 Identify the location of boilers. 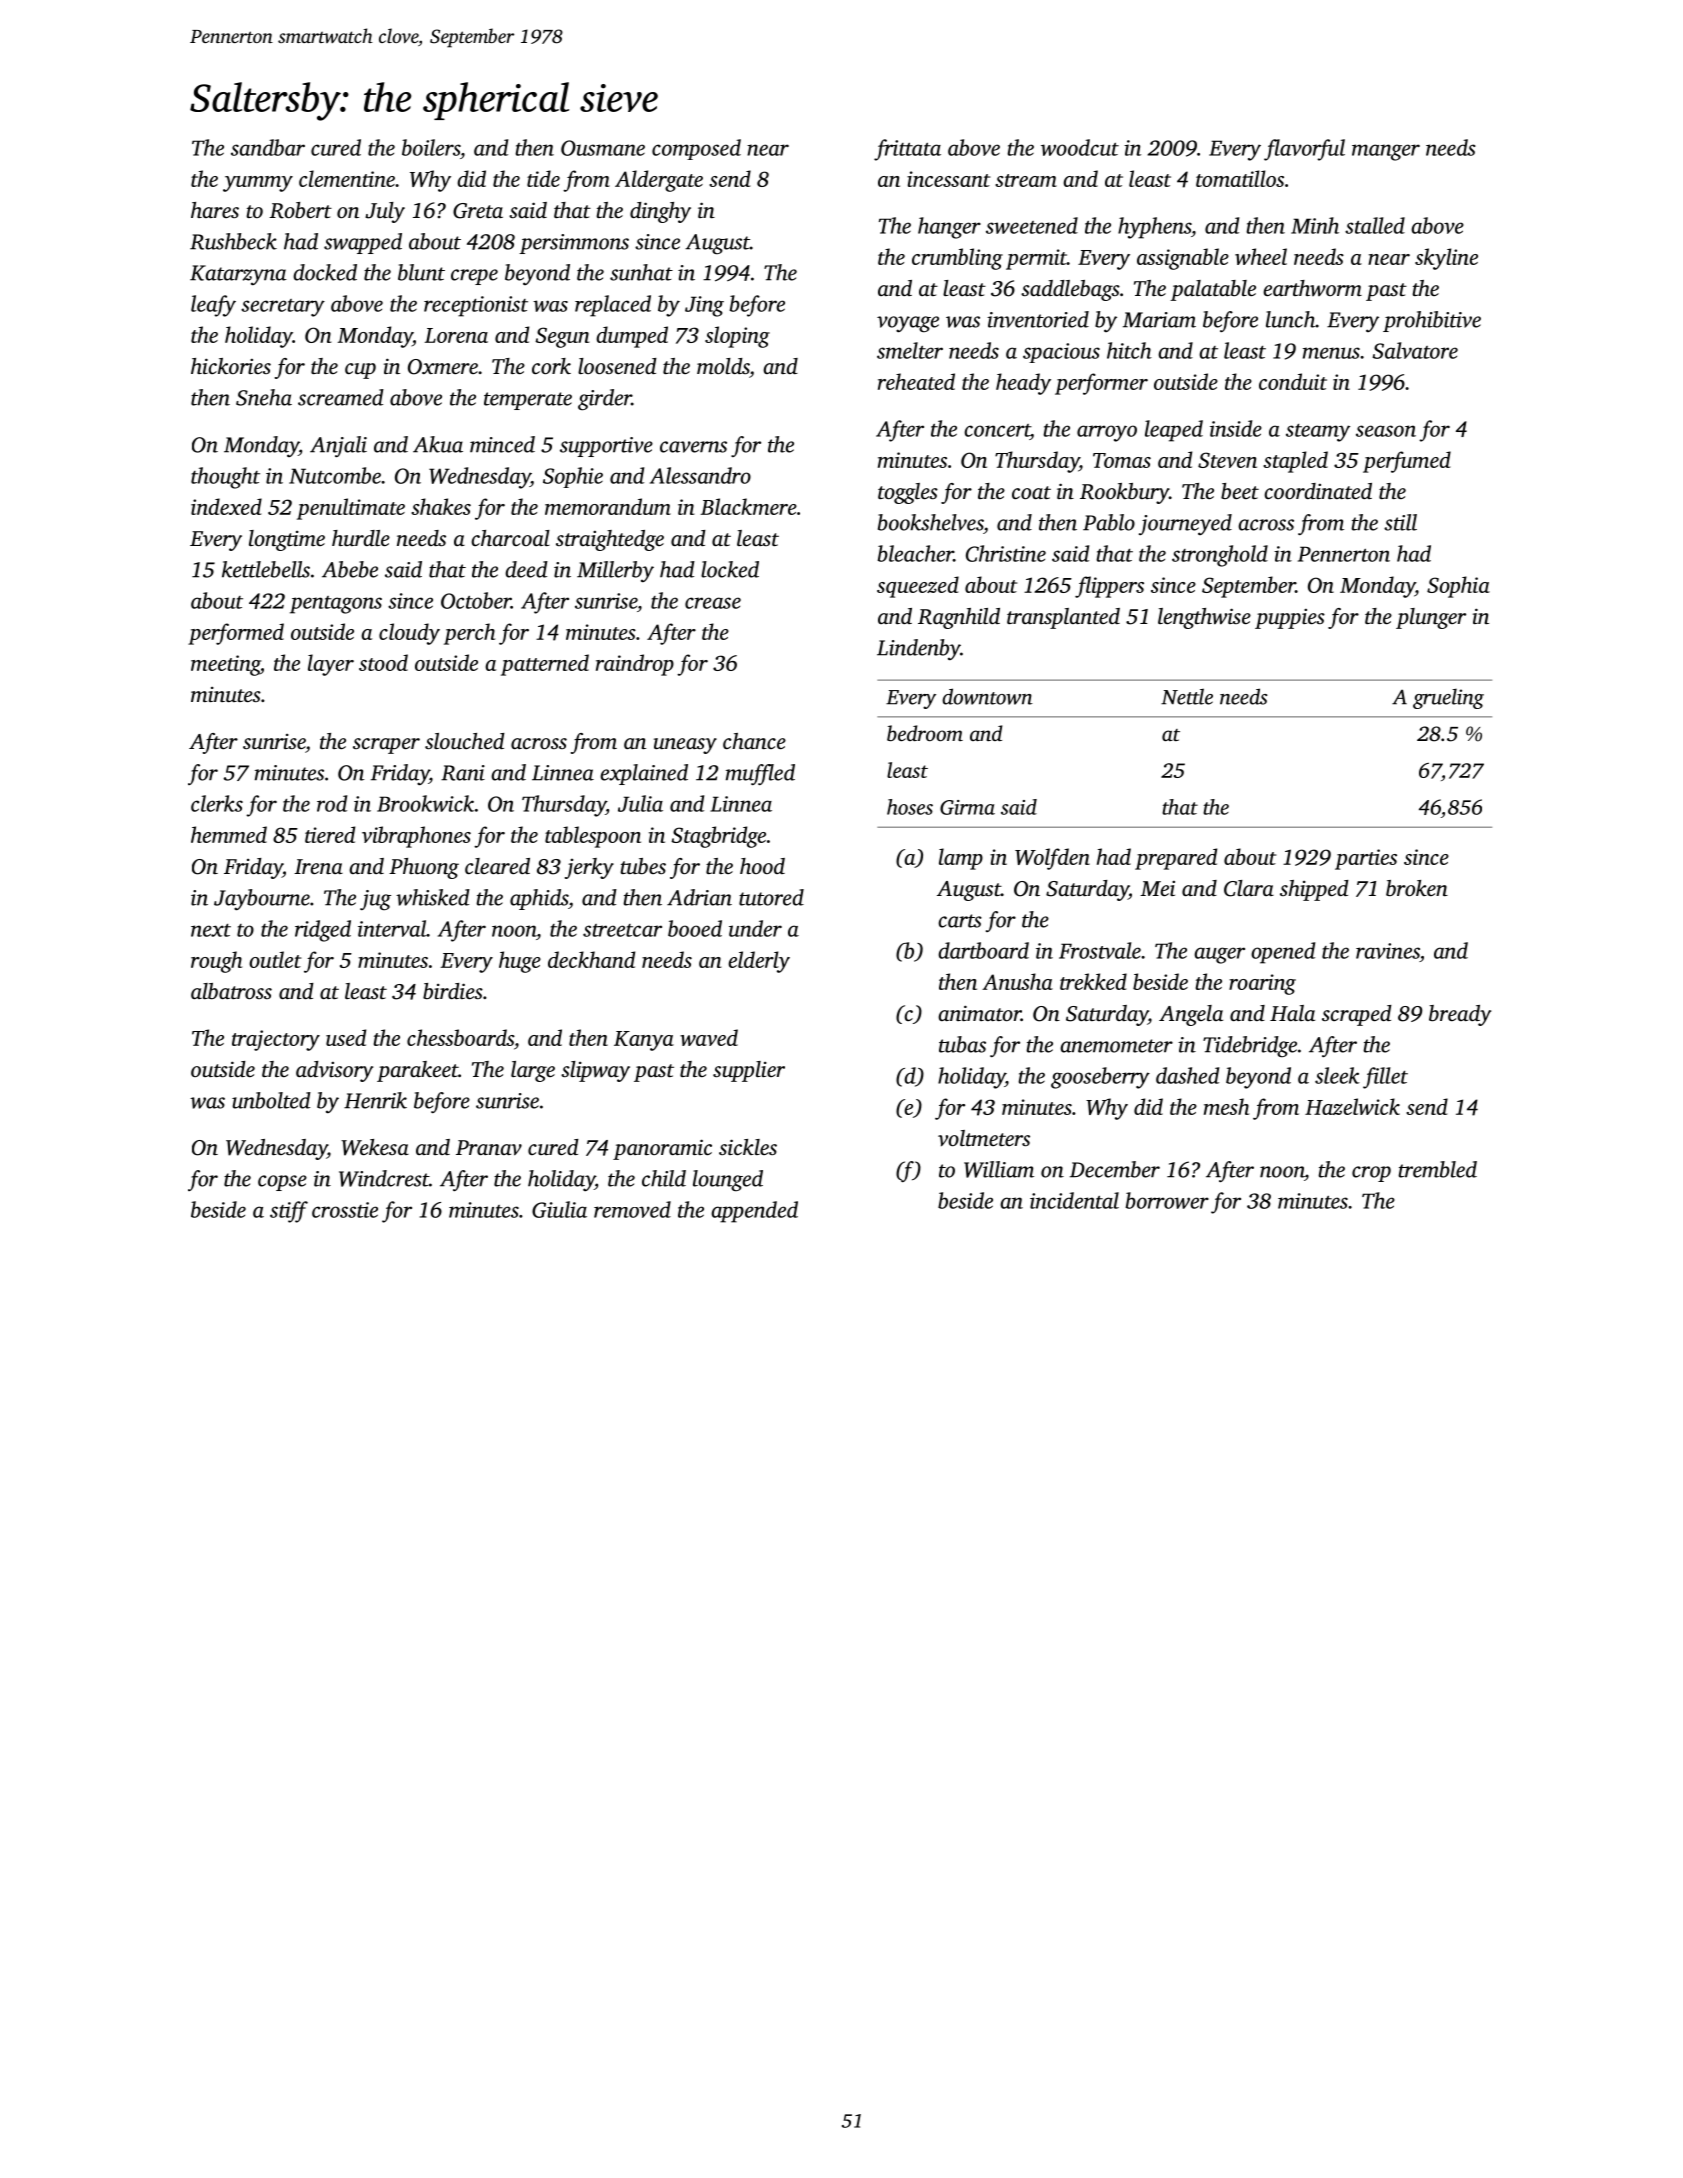
(431, 147).
